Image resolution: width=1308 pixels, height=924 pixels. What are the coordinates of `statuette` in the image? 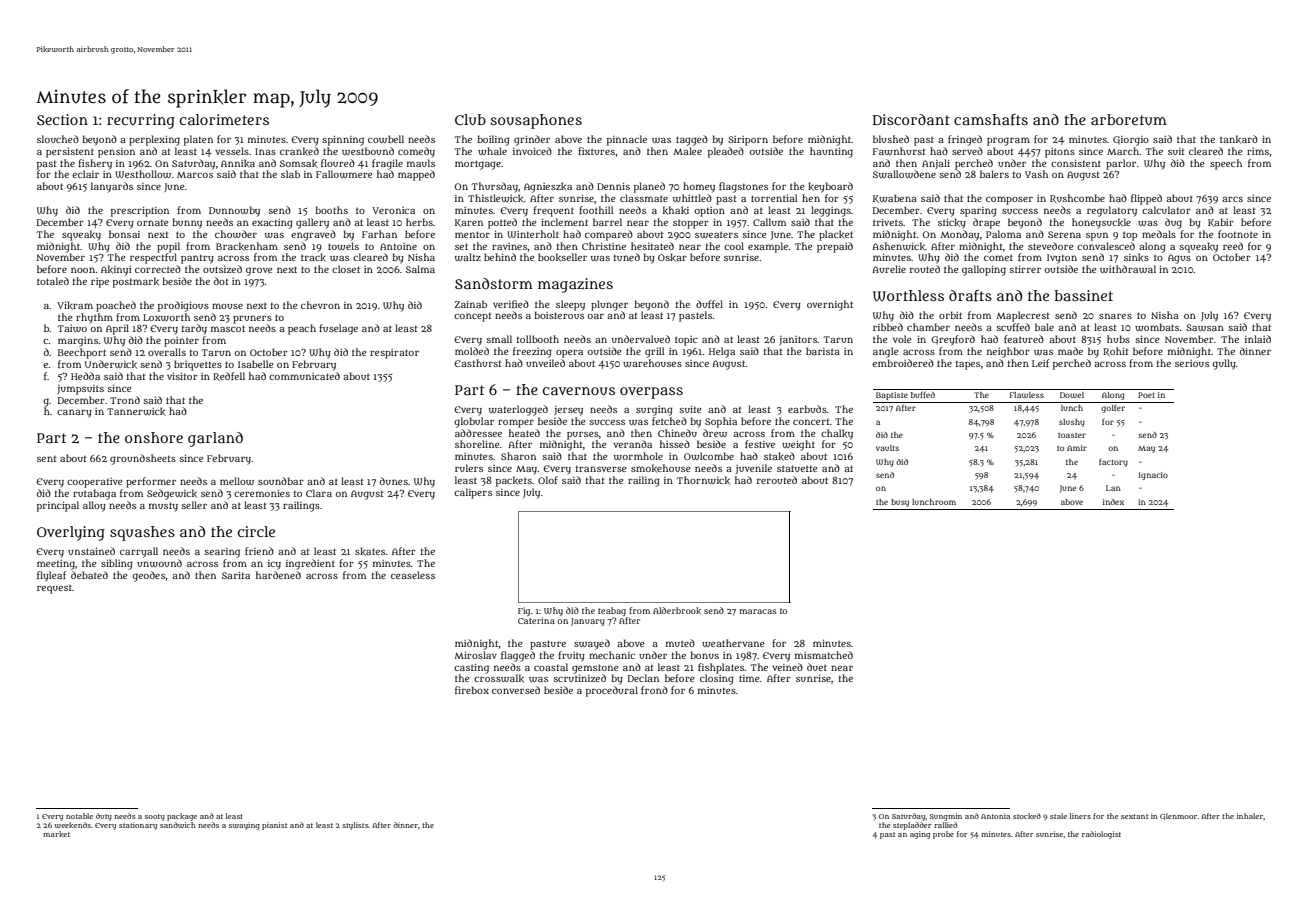 It's located at (797, 468).
